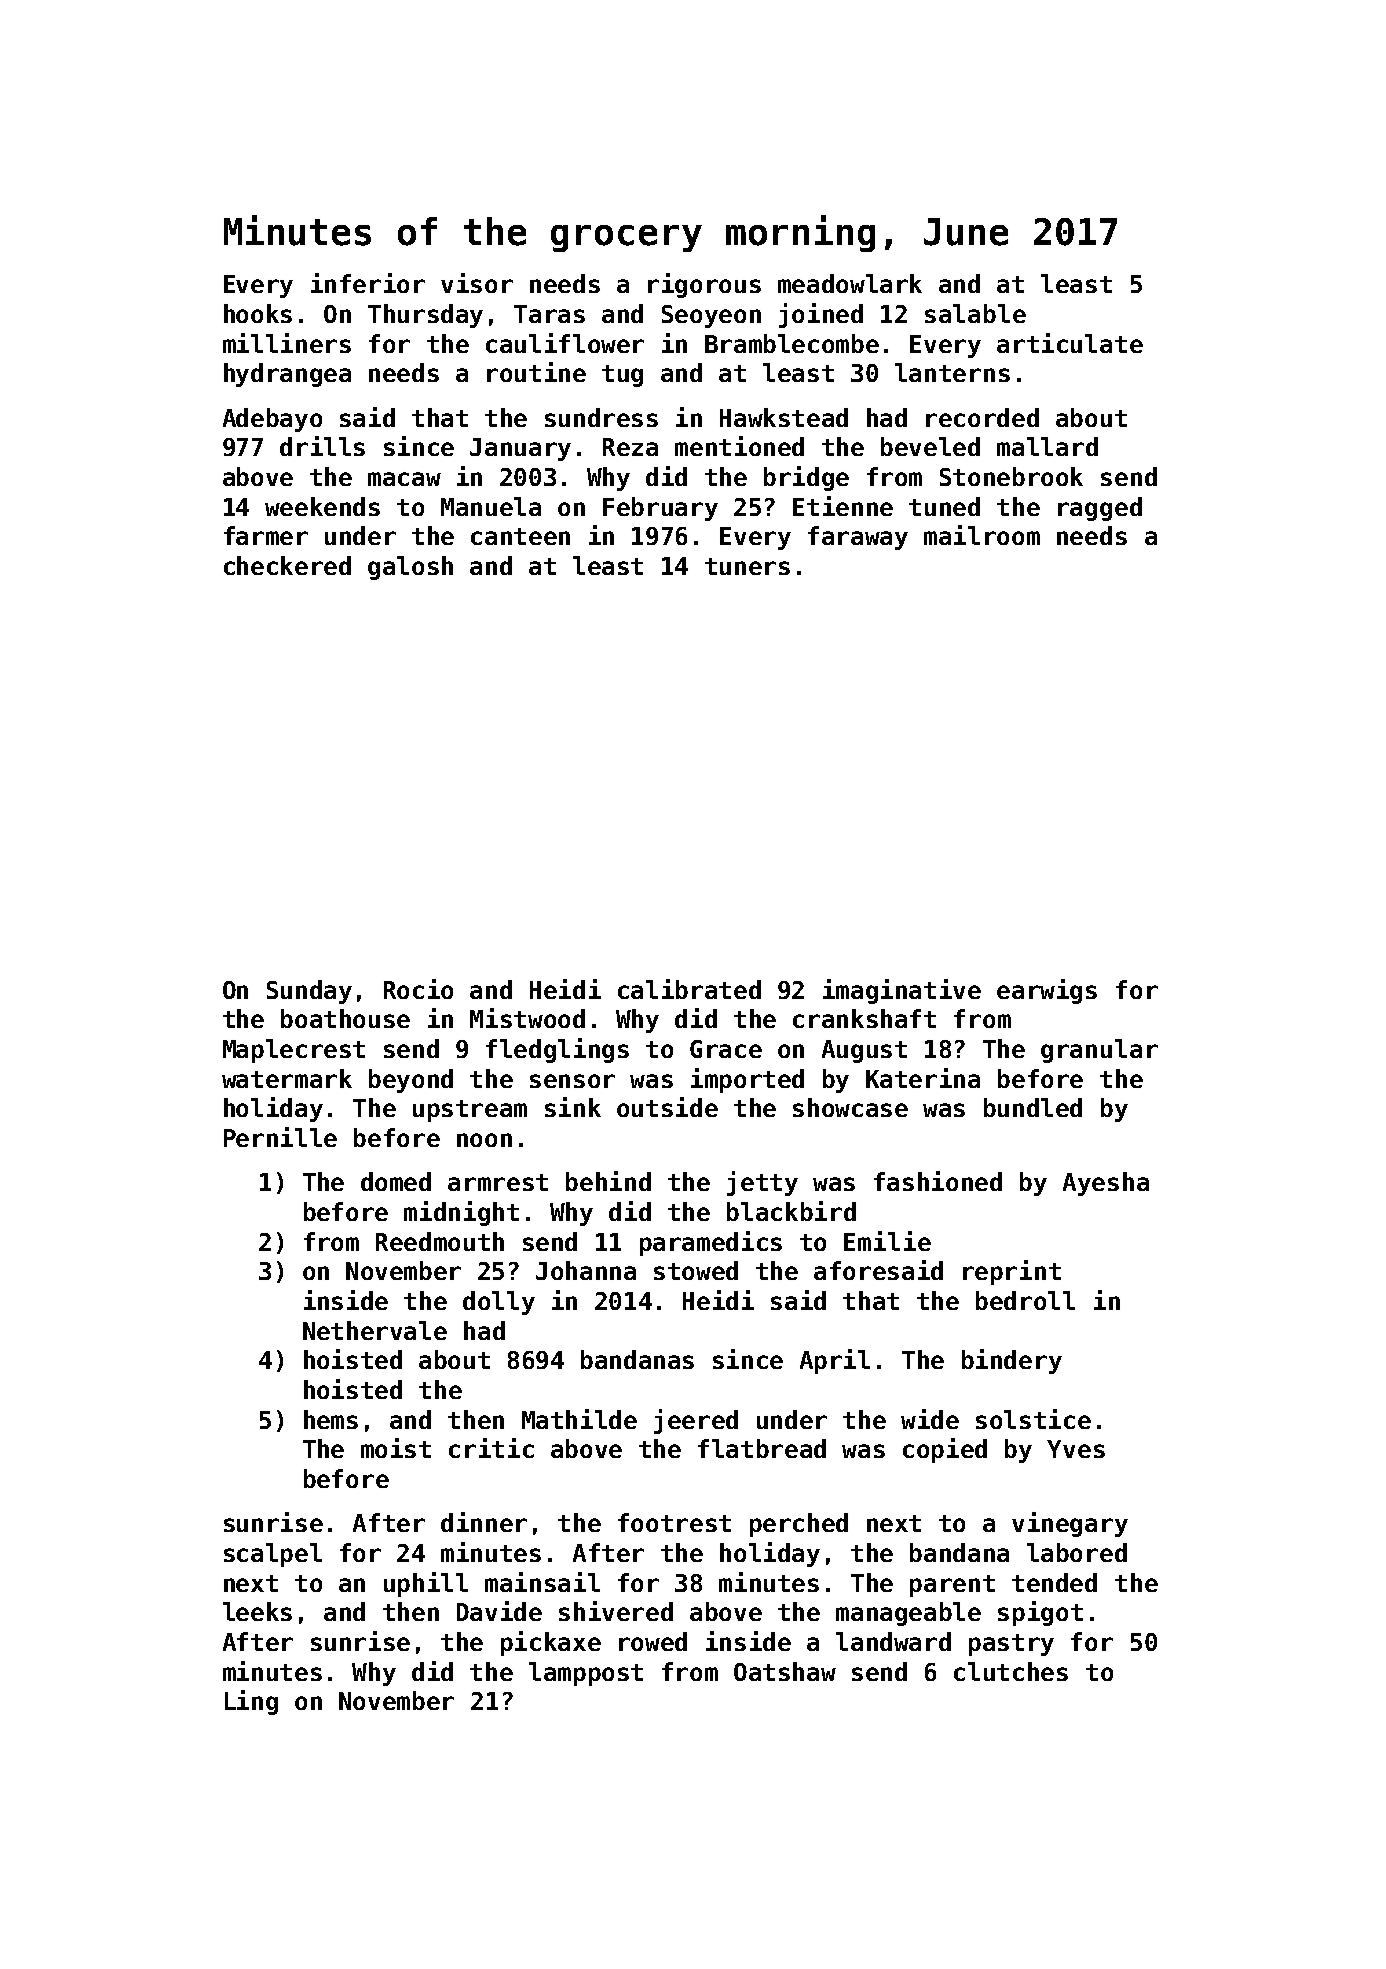  Describe the element at coordinates (280, 1137) in the screenshot. I see `Pernille` at that location.
